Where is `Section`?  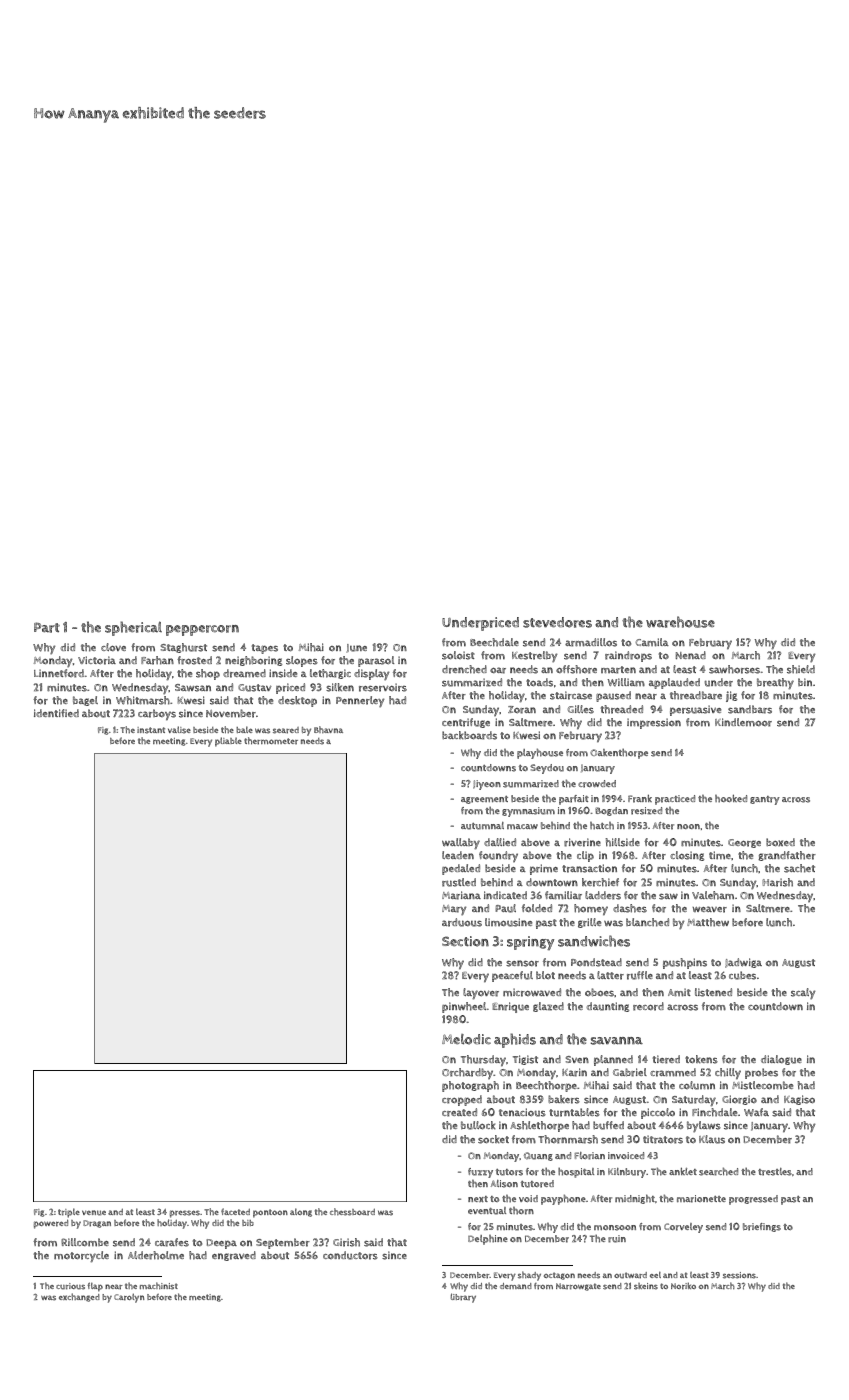 Section is located at coordinates (465, 941).
